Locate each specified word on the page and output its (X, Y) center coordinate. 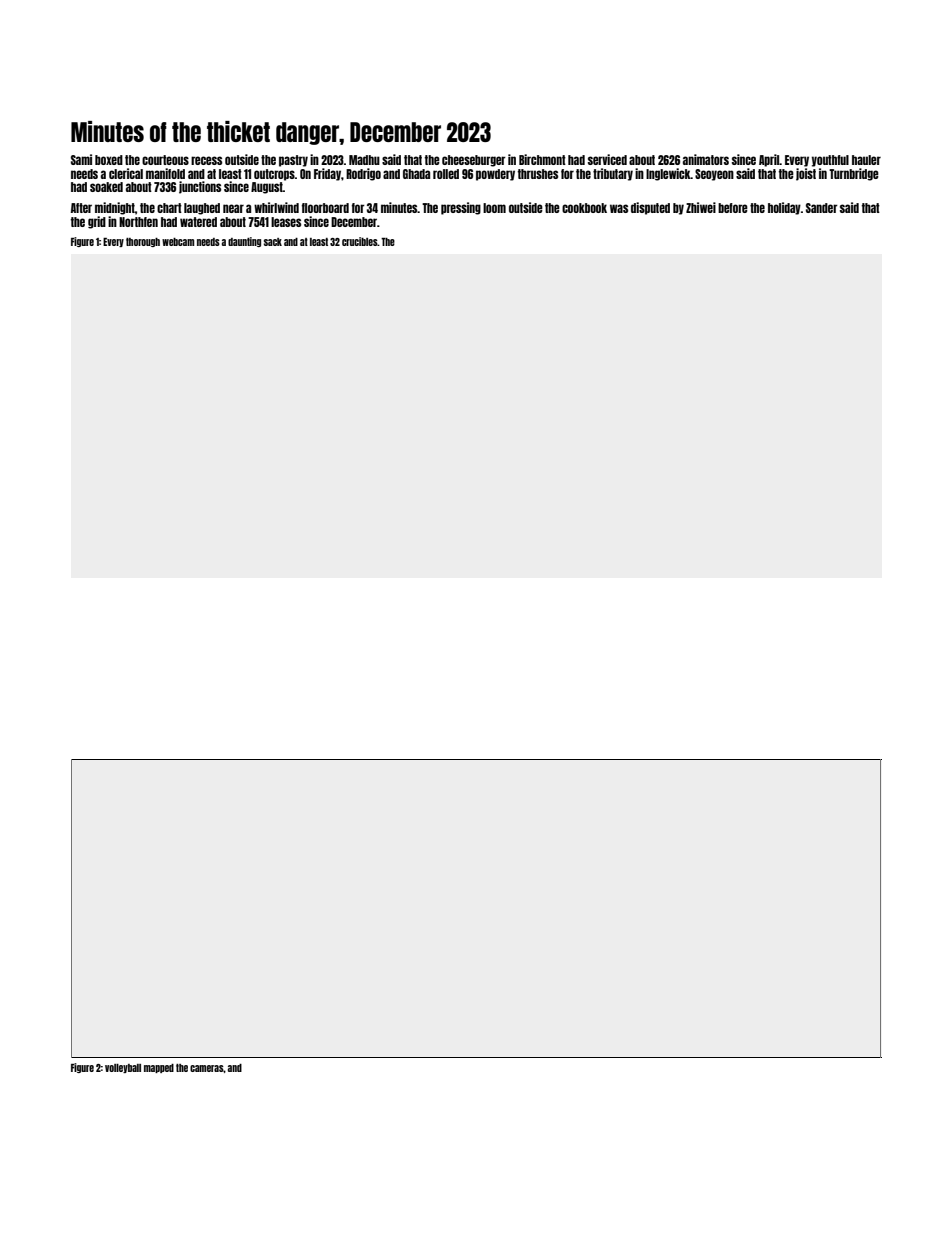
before (733, 208)
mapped (159, 1068)
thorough (143, 242)
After (81, 208)
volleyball (123, 1068)
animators (706, 159)
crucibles (360, 241)
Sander (822, 208)
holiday (784, 208)
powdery (495, 175)
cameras (207, 1068)
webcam (178, 242)
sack (273, 242)
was (619, 208)
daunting (244, 242)
